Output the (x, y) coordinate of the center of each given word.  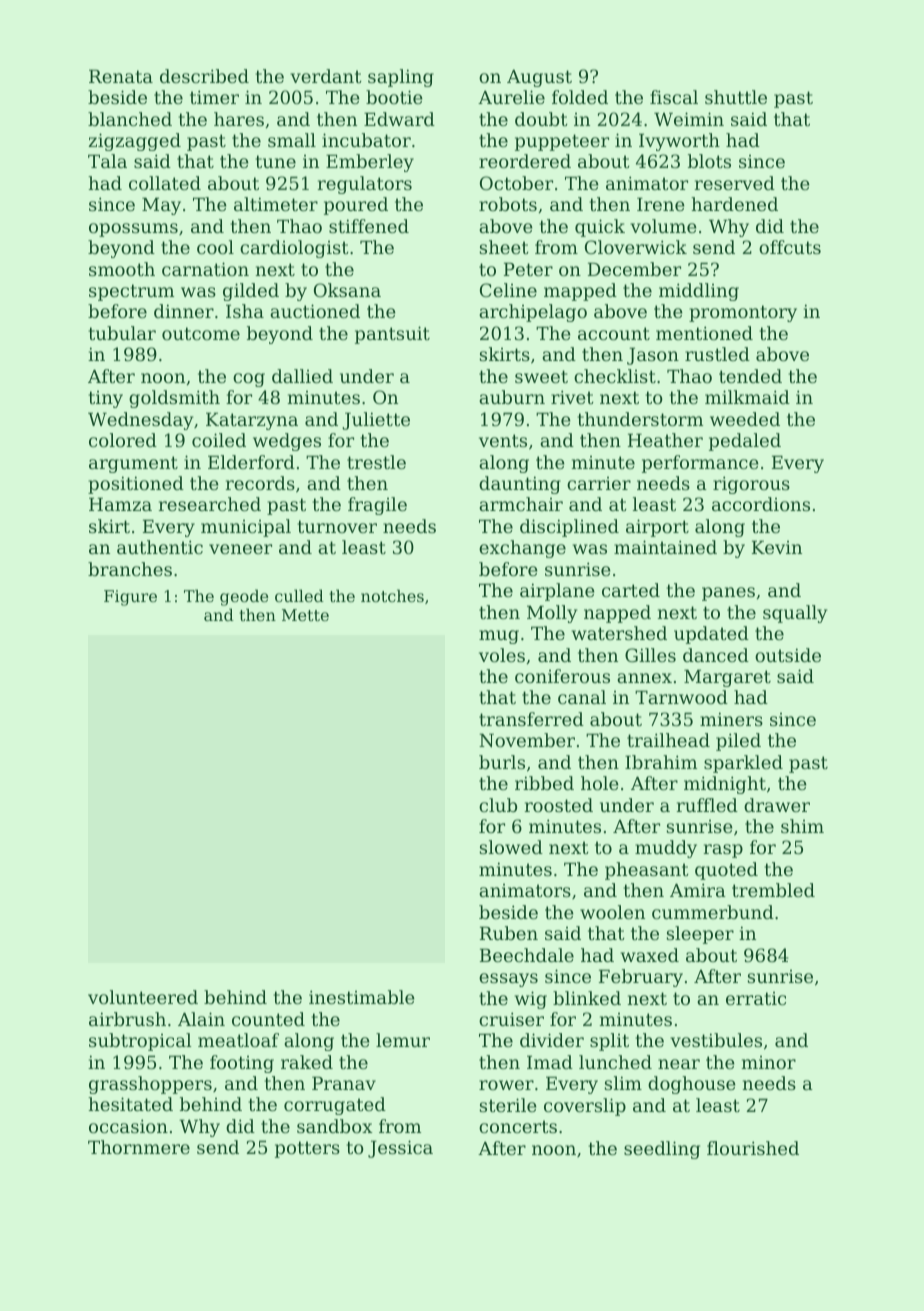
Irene (661, 204)
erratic (756, 998)
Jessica (400, 1149)
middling (699, 292)
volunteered (143, 997)
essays (508, 980)
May (161, 206)
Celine (508, 290)
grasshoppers (150, 1085)
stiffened (369, 226)
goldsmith (174, 399)
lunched (615, 1062)
